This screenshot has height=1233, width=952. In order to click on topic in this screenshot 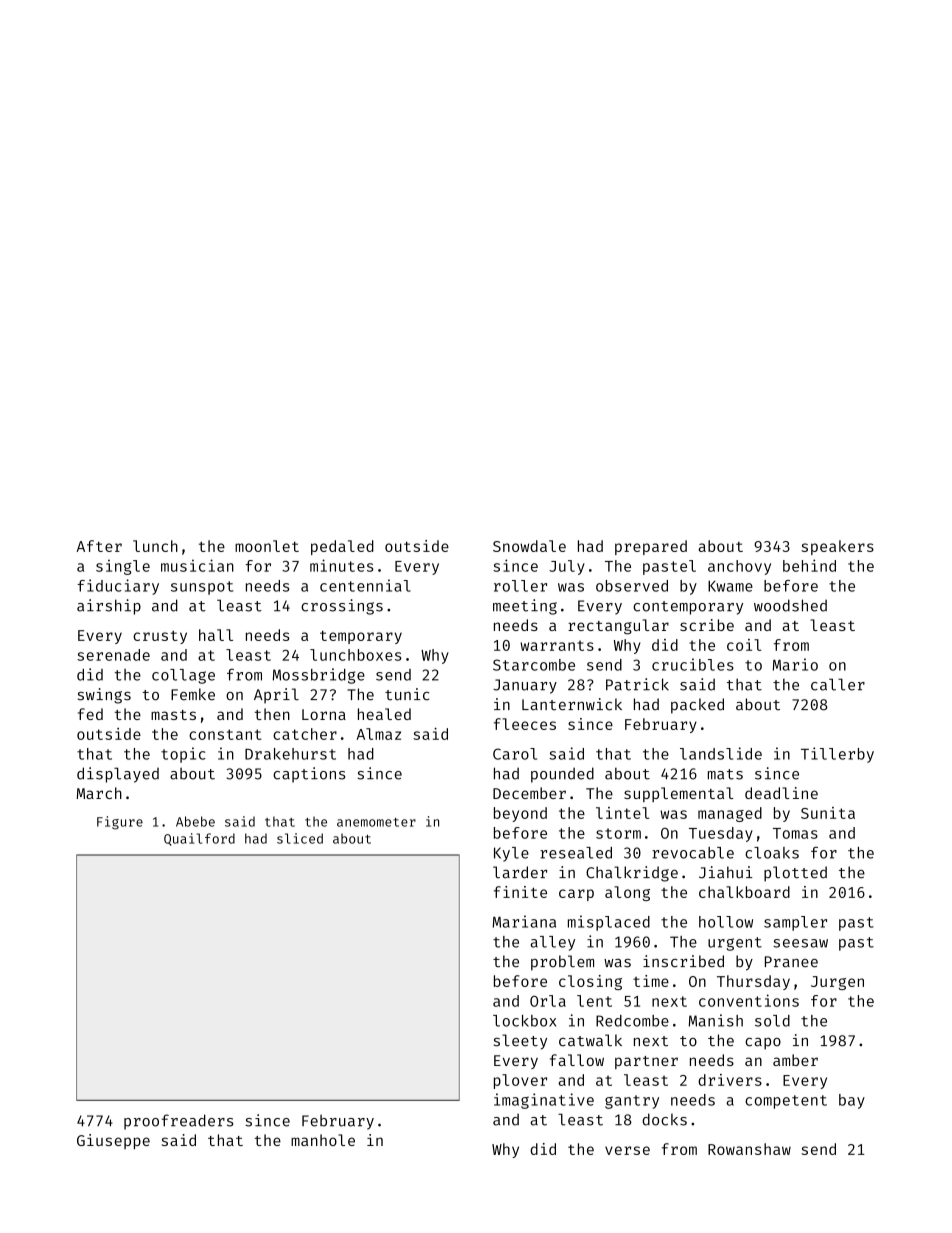, I will do `click(183, 755)`.
